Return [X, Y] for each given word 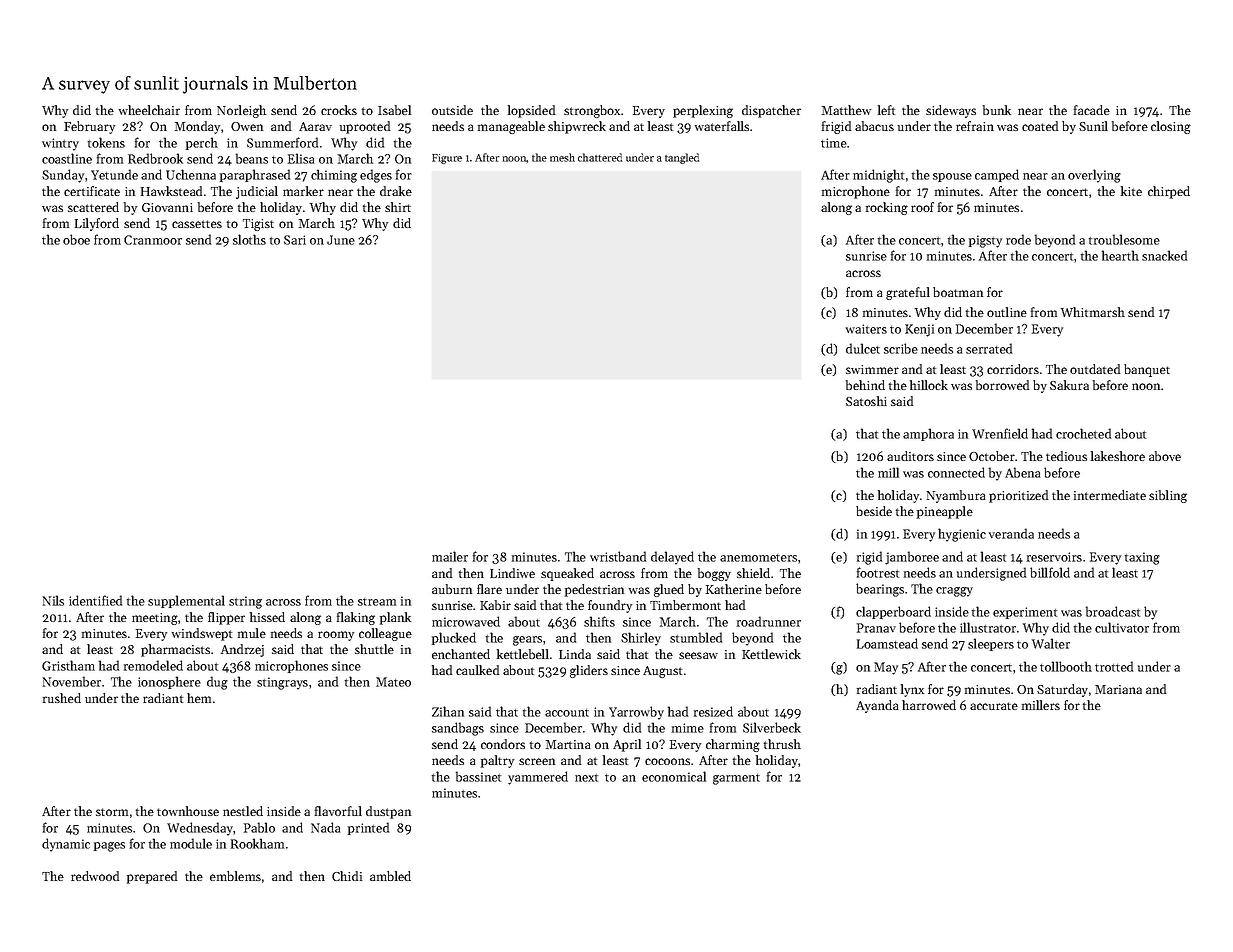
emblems [235, 876]
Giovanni [167, 207]
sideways [951, 111]
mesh [562, 157]
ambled [390, 876]
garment [736, 779]
